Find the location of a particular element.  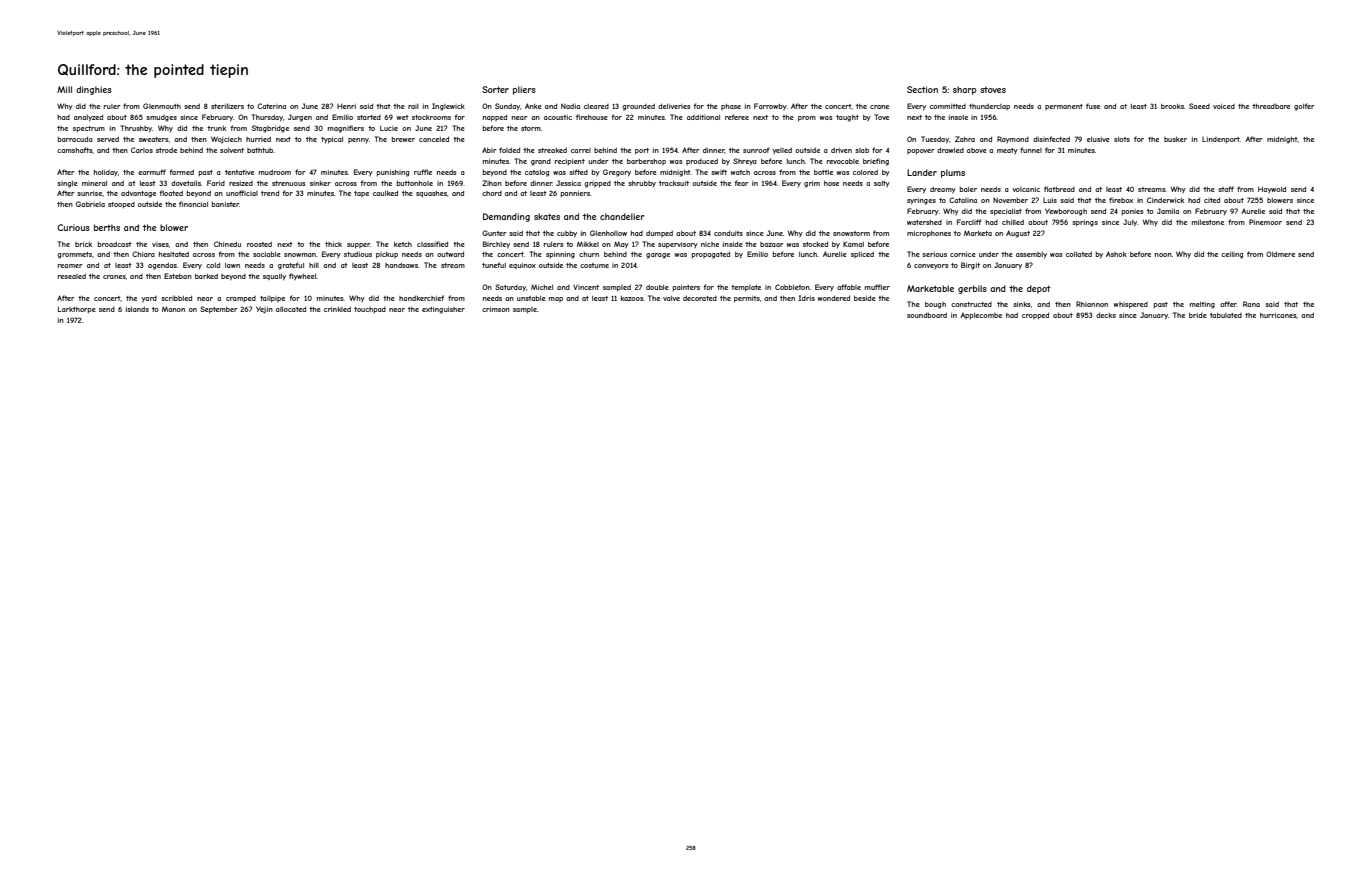

Zahra is located at coordinates (965, 139).
